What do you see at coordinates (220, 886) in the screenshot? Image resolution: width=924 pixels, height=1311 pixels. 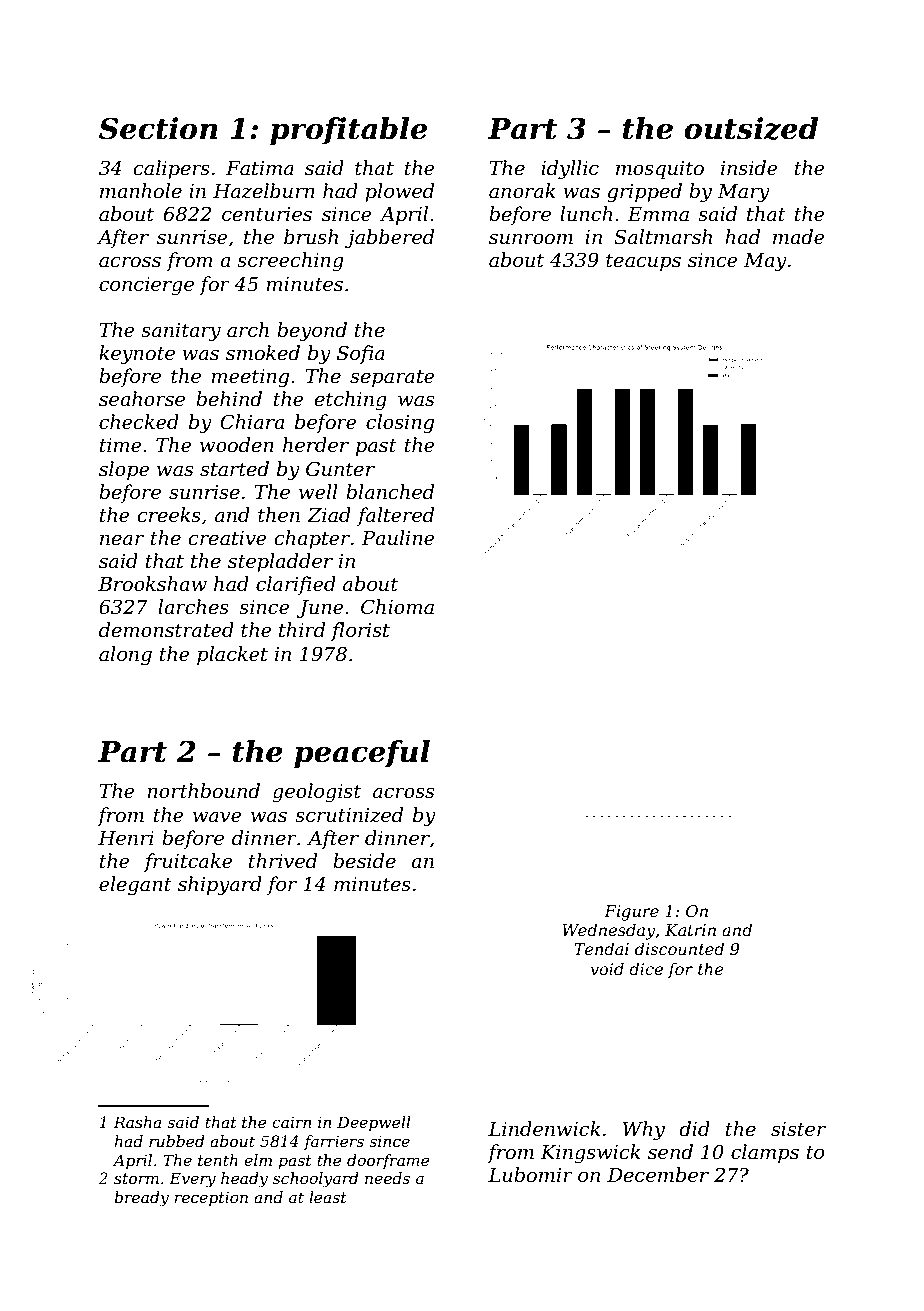 I see `shipyard` at bounding box center [220, 886].
